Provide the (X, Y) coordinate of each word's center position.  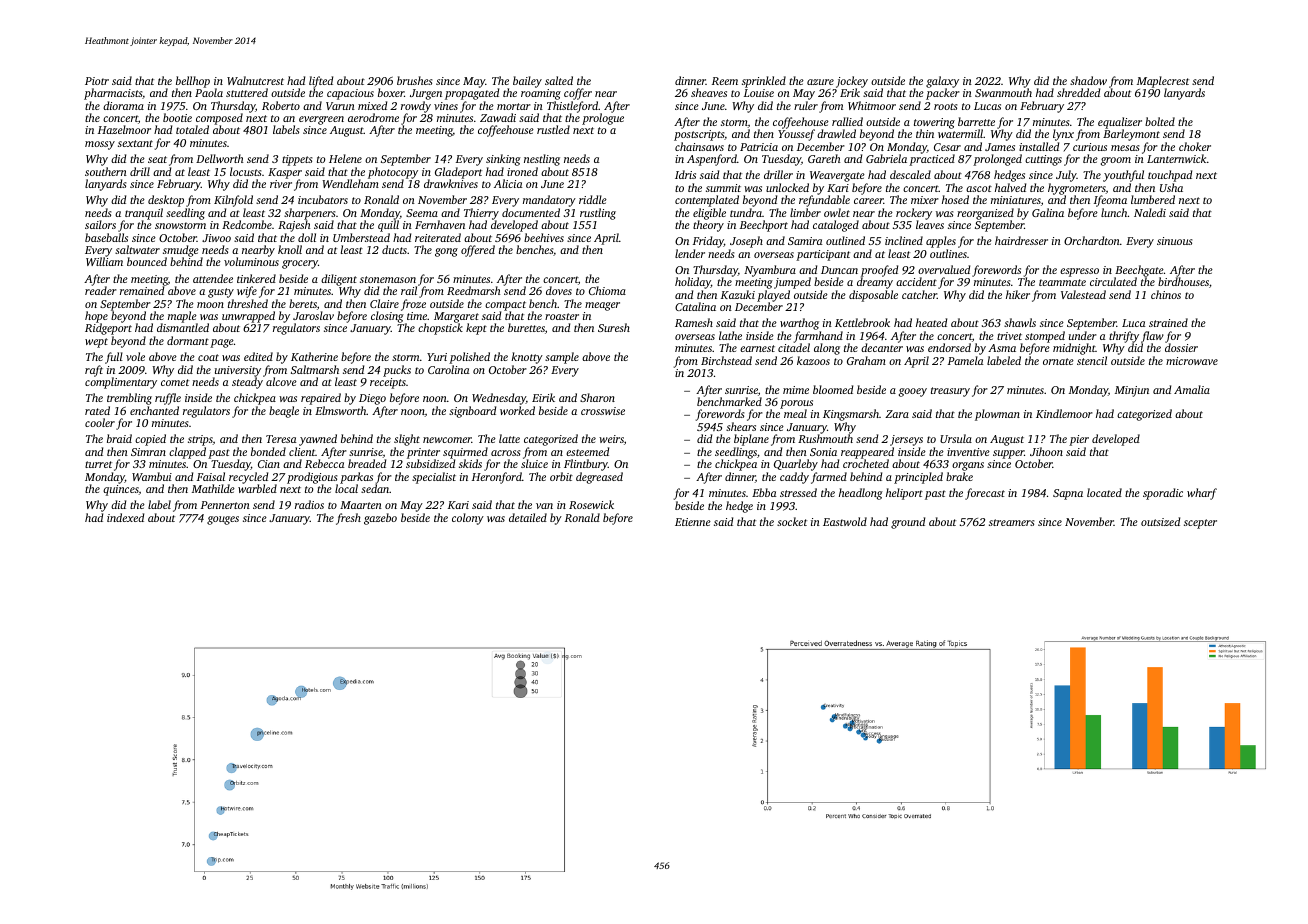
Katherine (314, 356)
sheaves (709, 92)
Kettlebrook (862, 322)
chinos (1166, 294)
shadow (1088, 80)
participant (823, 255)
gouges (223, 520)
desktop (166, 201)
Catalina (695, 306)
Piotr (97, 81)
